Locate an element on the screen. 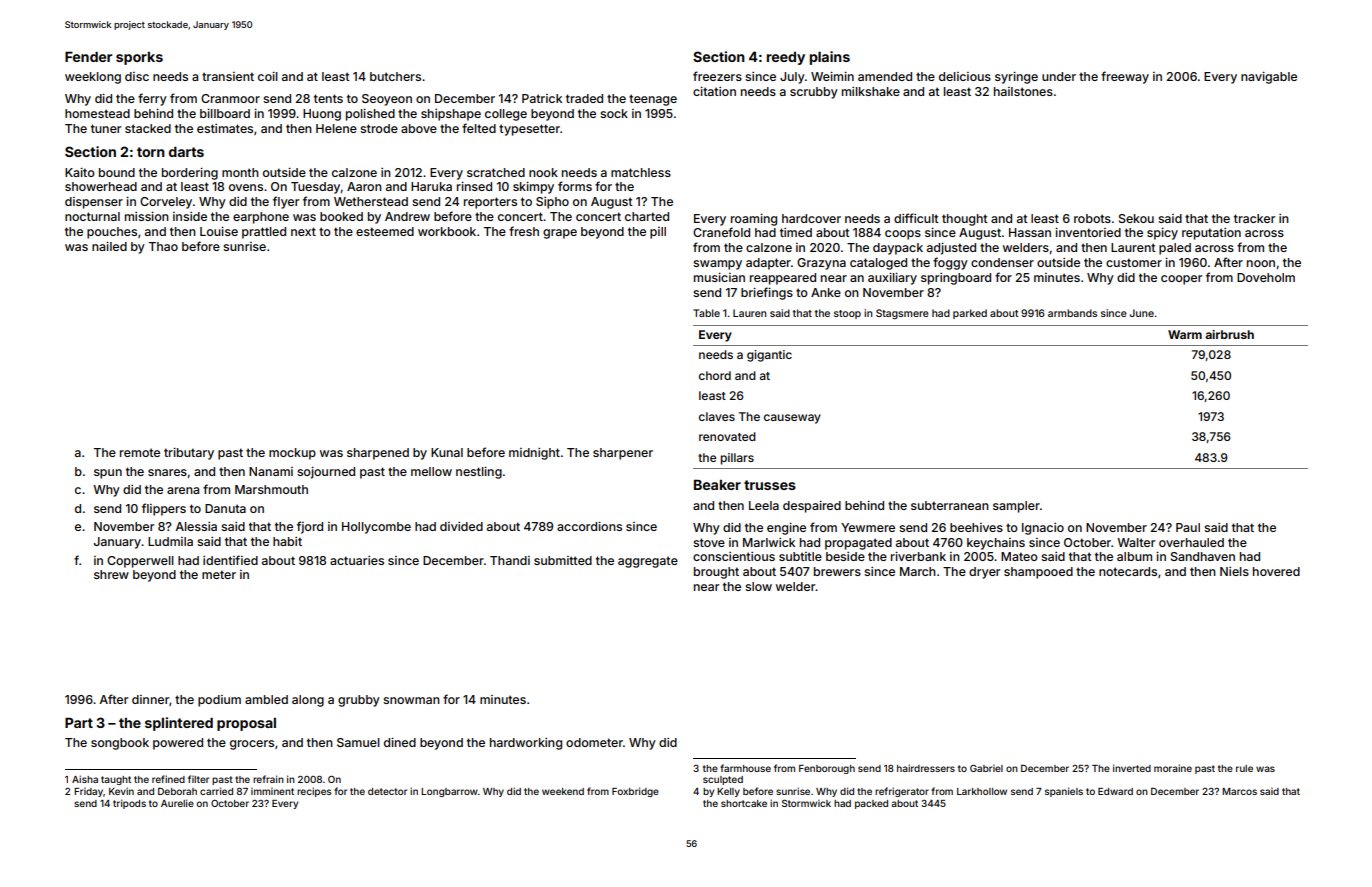  tributary is located at coordinates (189, 454).
